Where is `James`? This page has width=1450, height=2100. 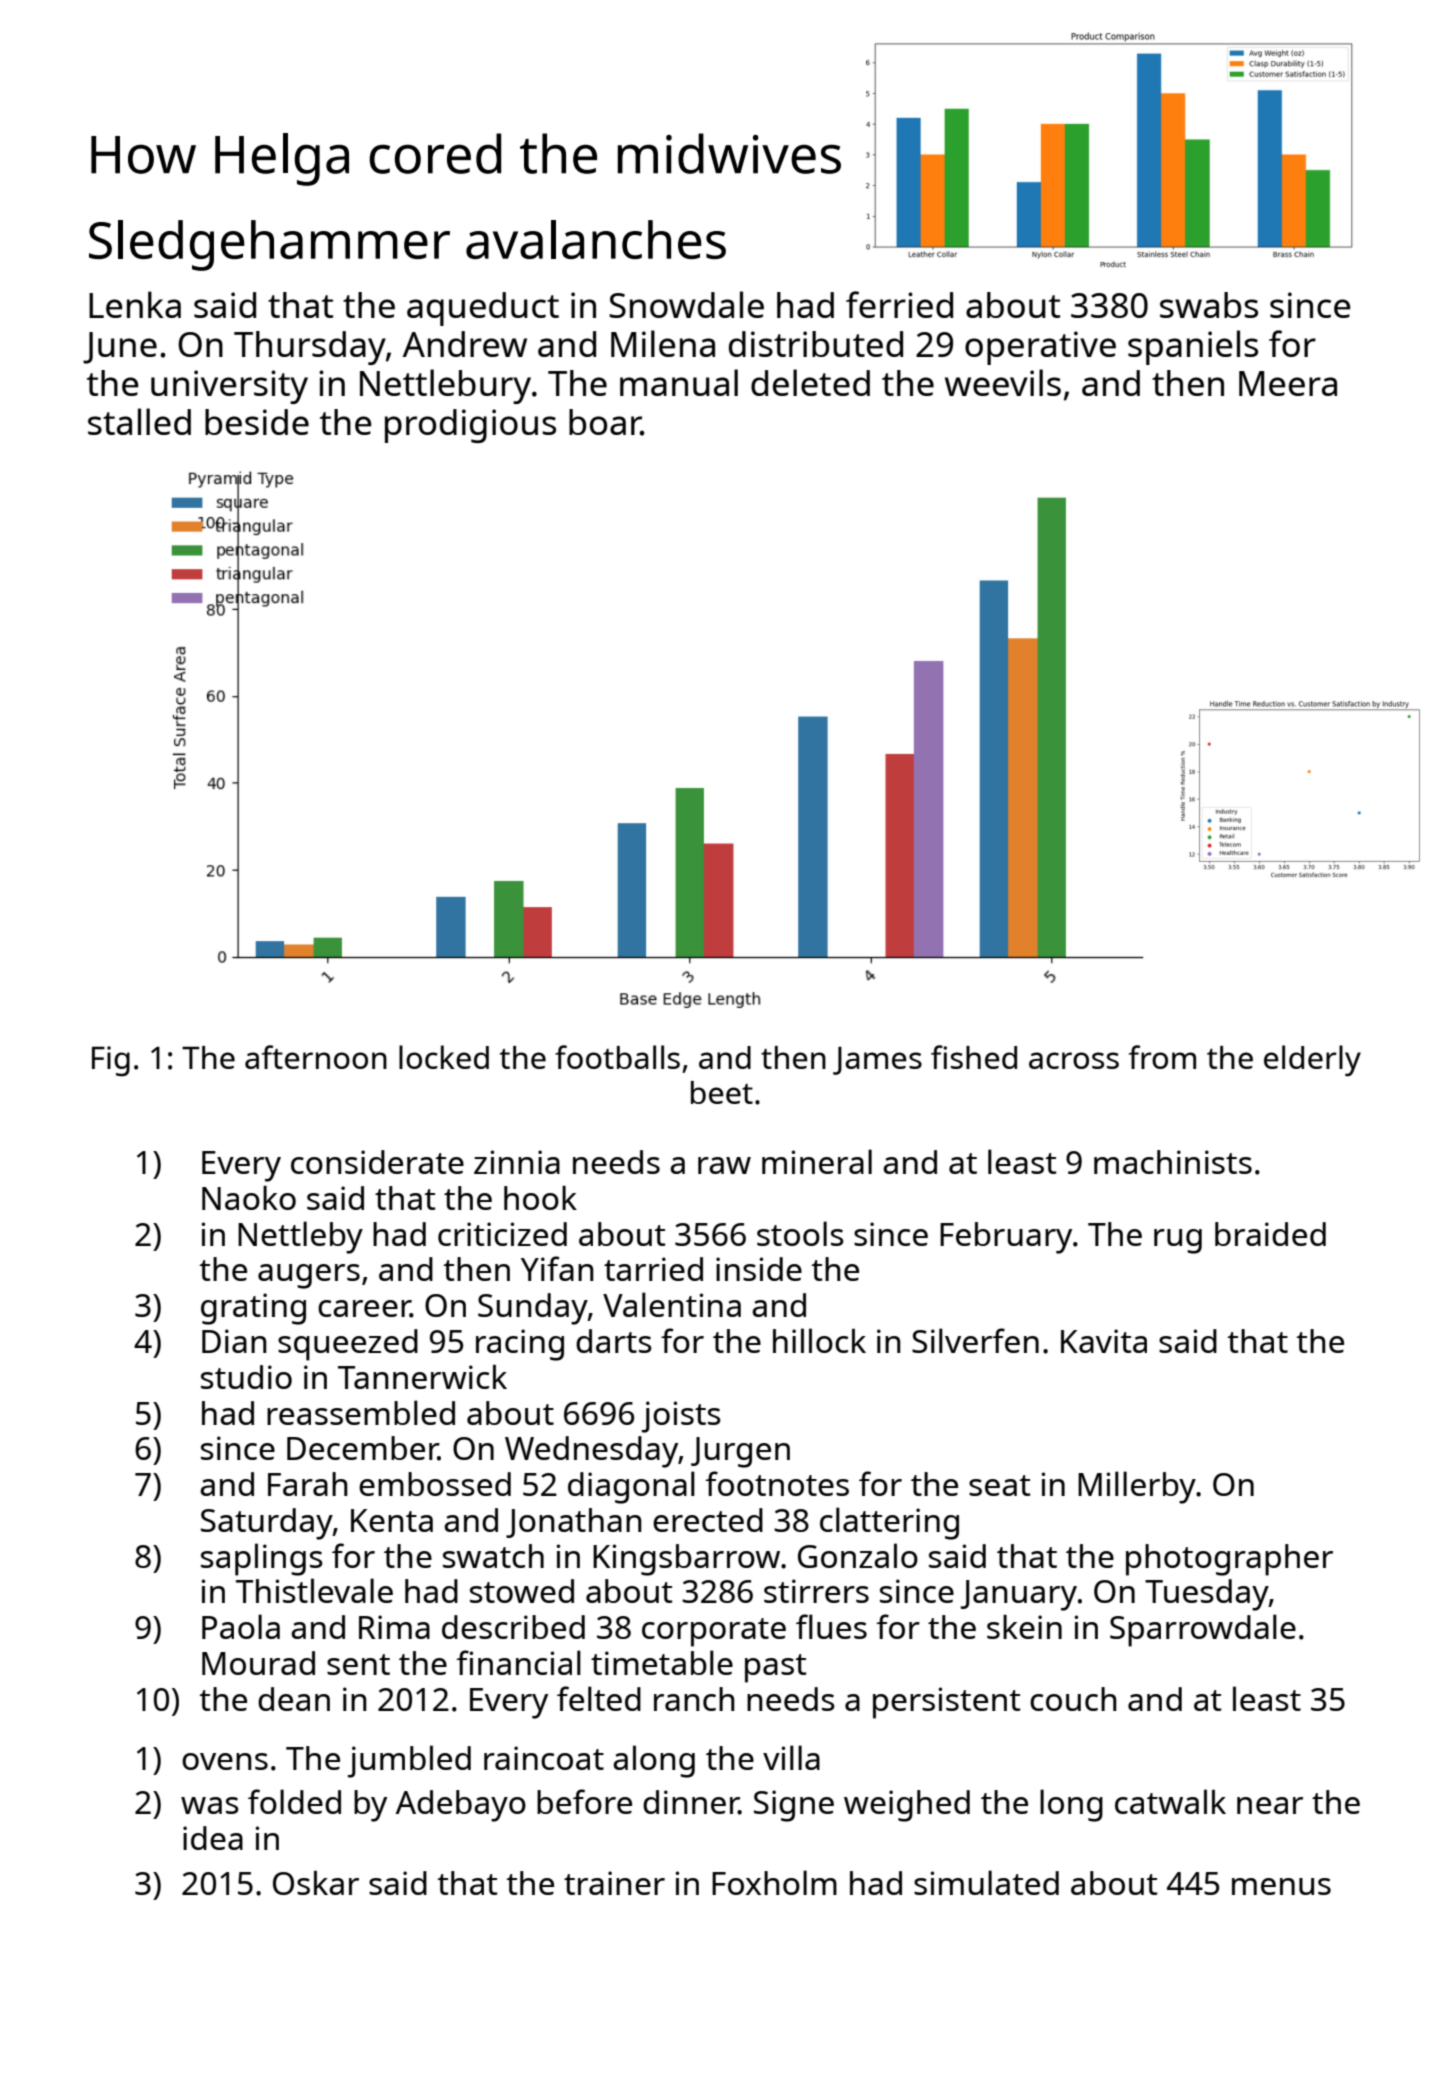
James is located at coordinates (877, 1061).
